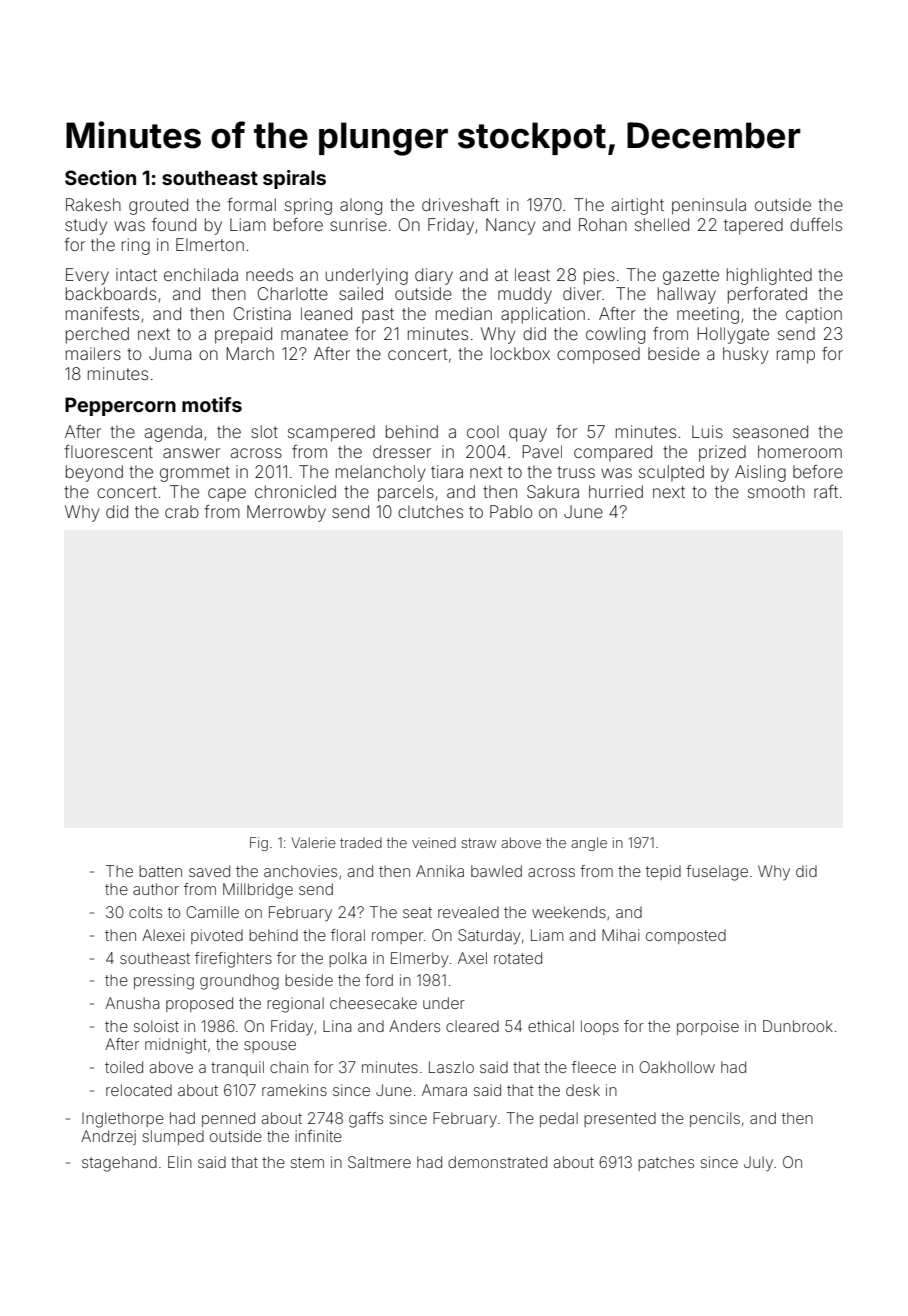  What do you see at coordinates (460, 204) in the page?
I see `driveshaft` at bounding box center [460, 204].
